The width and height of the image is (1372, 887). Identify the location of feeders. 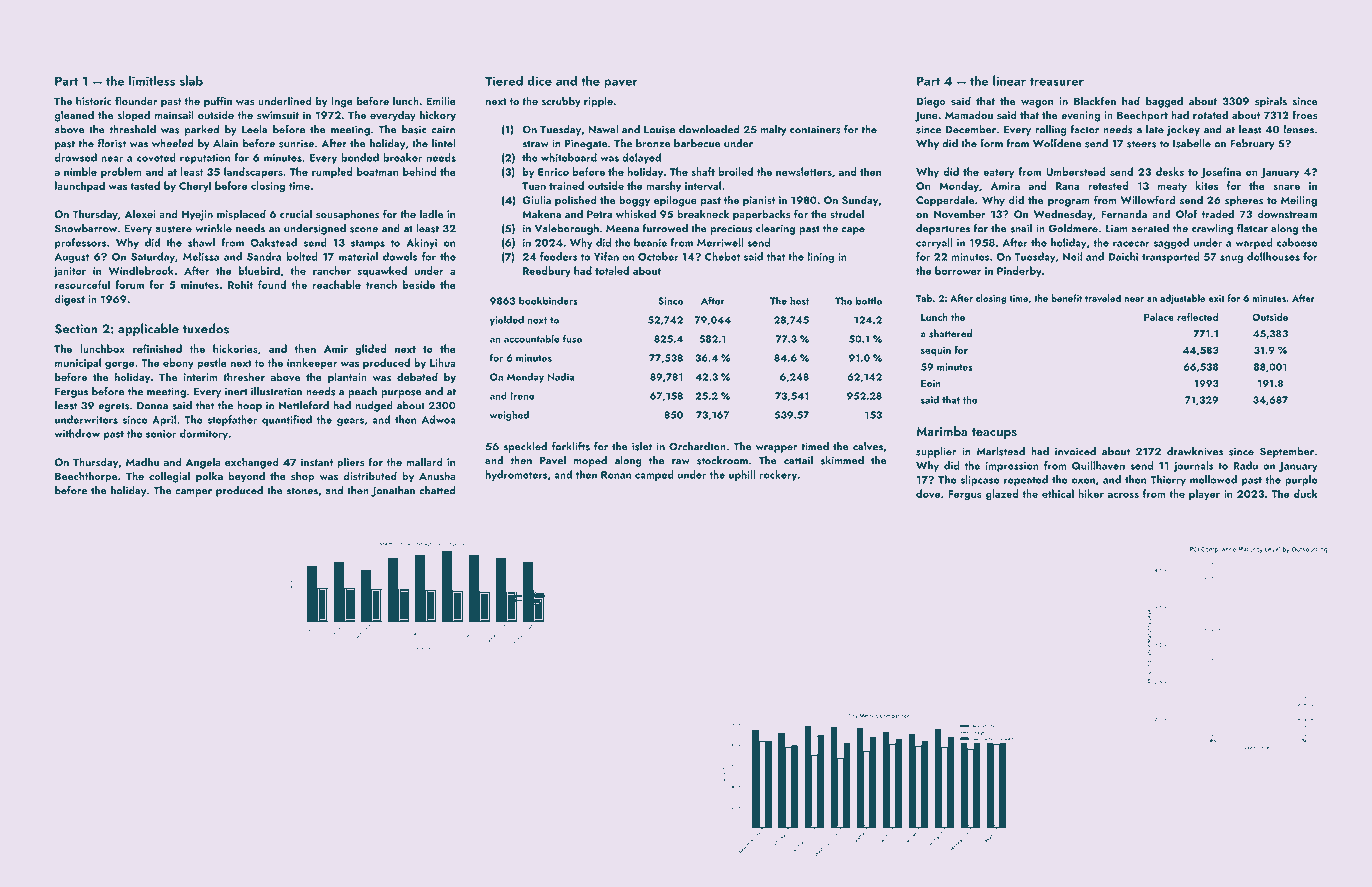
(559, 256).
